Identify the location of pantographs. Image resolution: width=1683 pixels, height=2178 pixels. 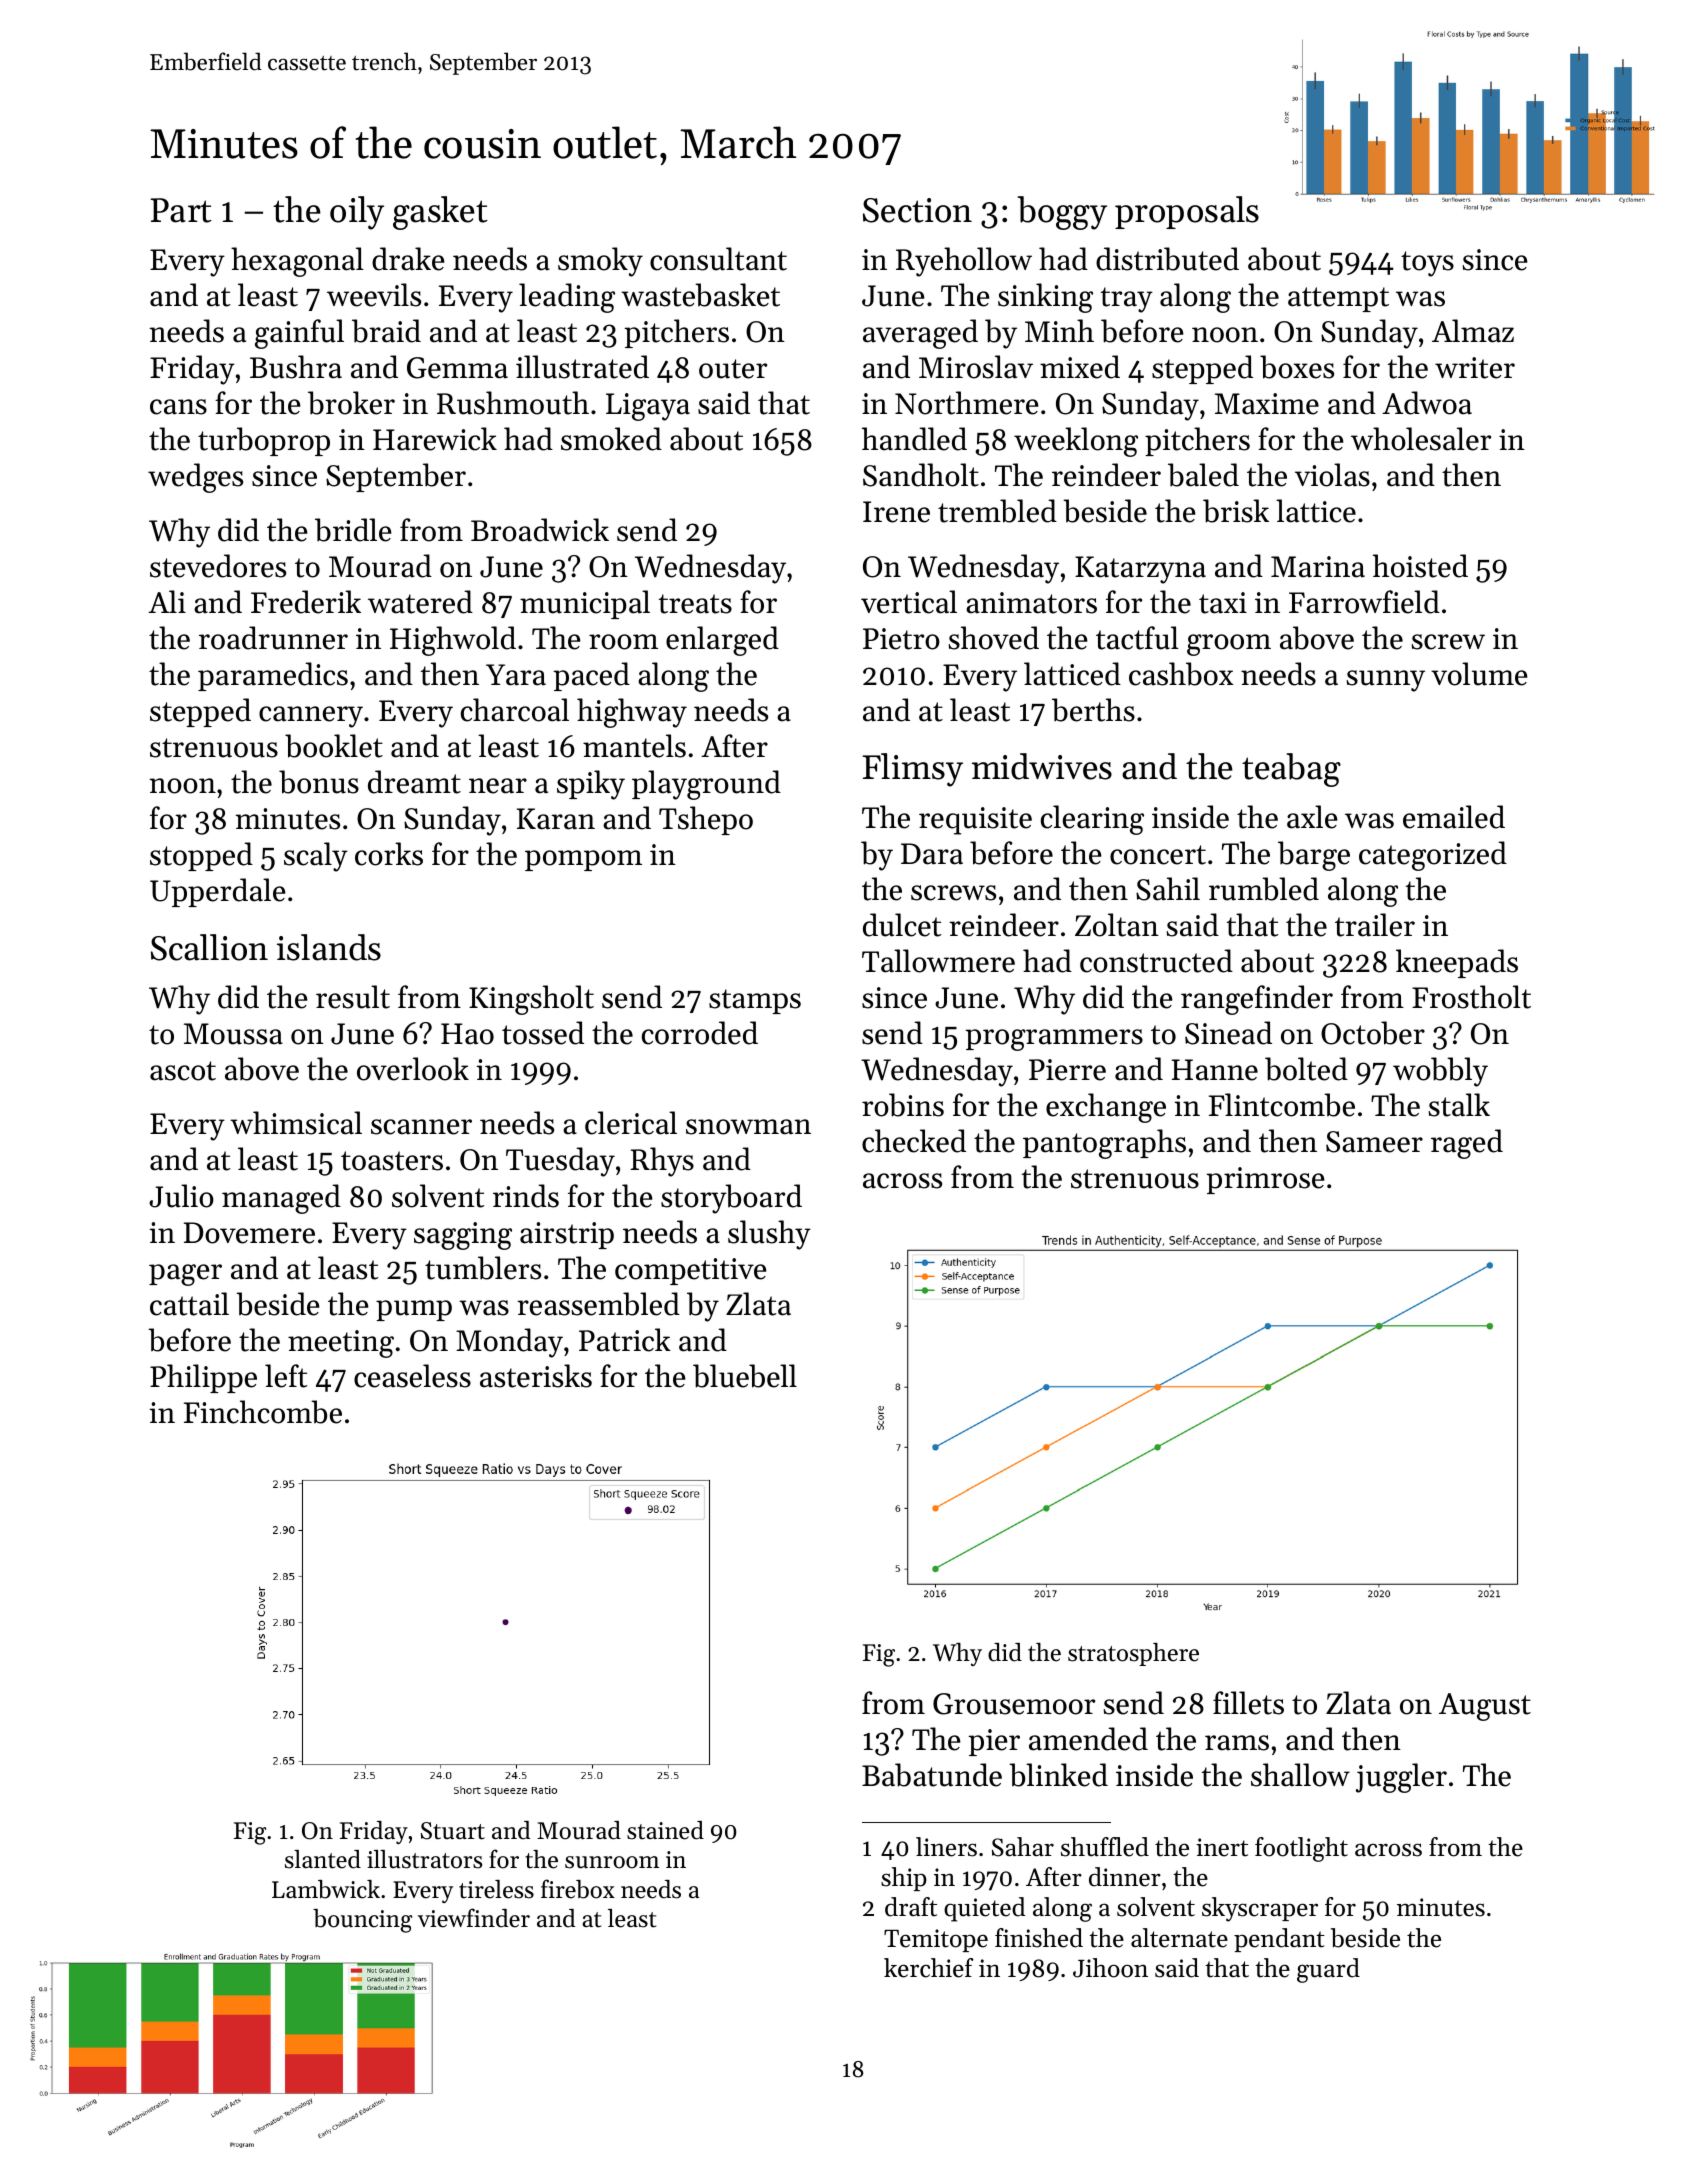
(1104, 1144).
